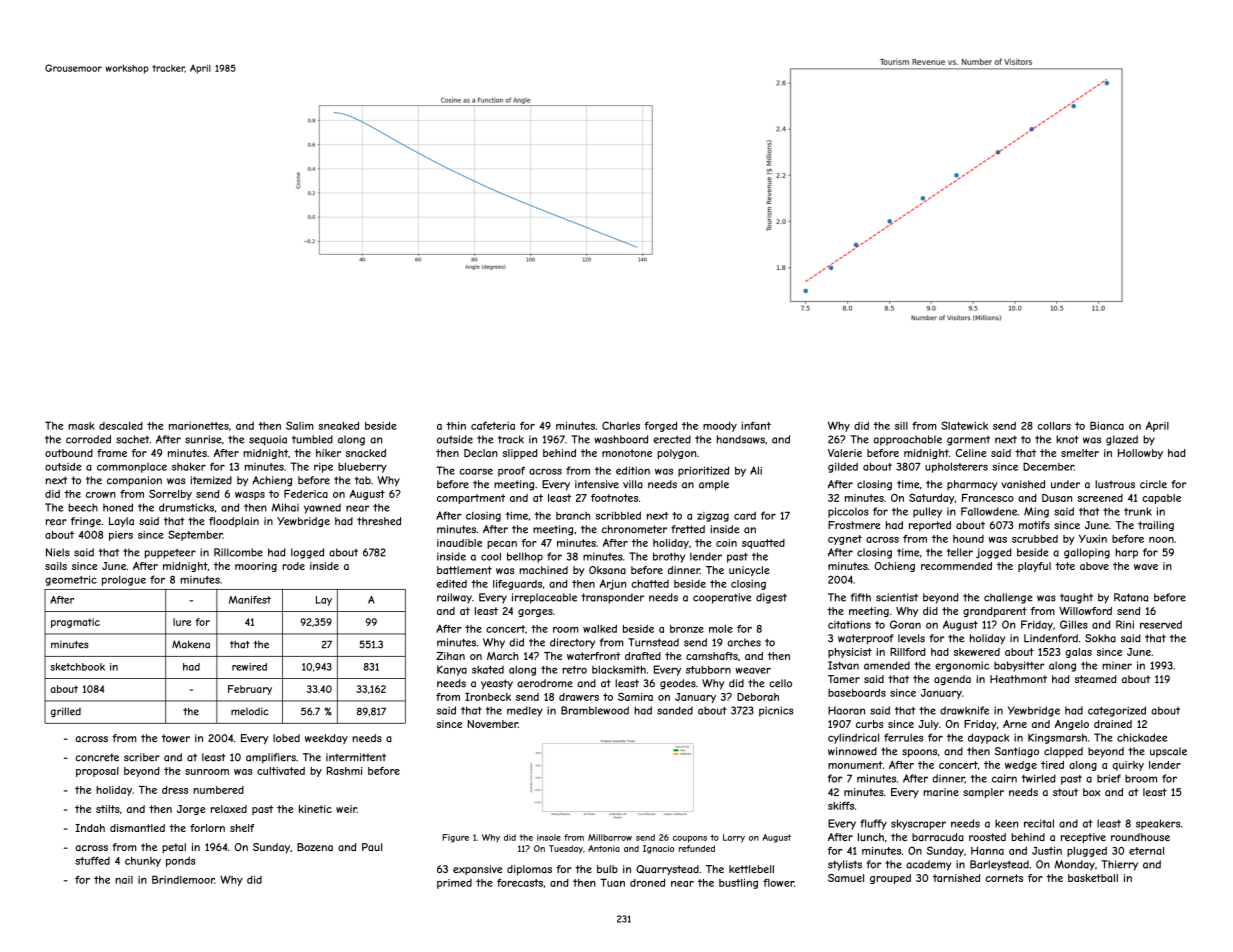  What do you see at coordinates (776, 711) in the screenshot?
I see `picnics` at bounding box center [776, 711].
